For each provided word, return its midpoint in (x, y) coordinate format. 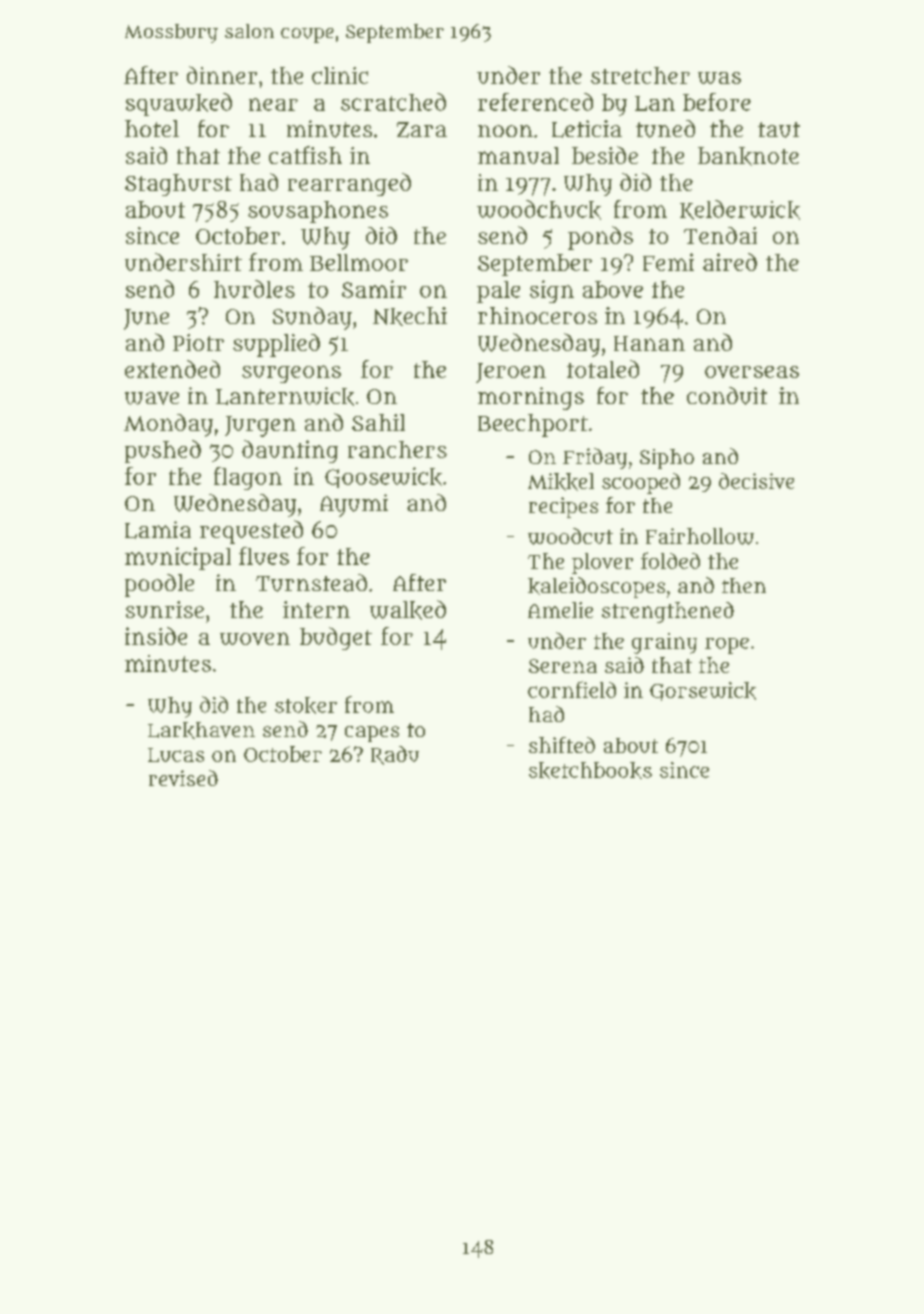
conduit (727, 396)
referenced (535, 102)
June (146, 319)
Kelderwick (740, 210)
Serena (563, 666)
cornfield (572, 689)
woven (255, 638)
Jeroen (511, 373)
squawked (179, 104)
